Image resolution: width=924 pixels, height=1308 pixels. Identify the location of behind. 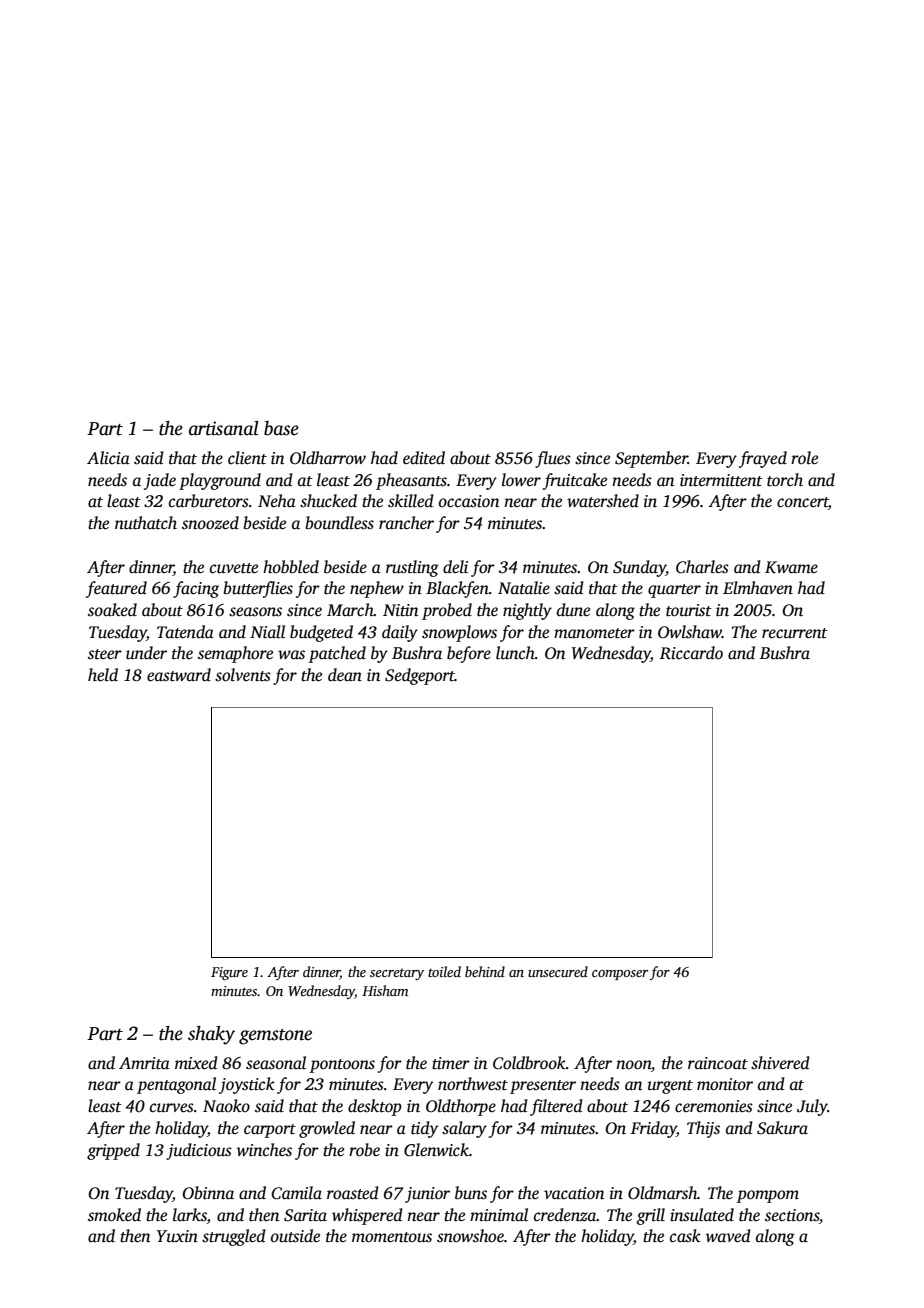
(485, 971).
